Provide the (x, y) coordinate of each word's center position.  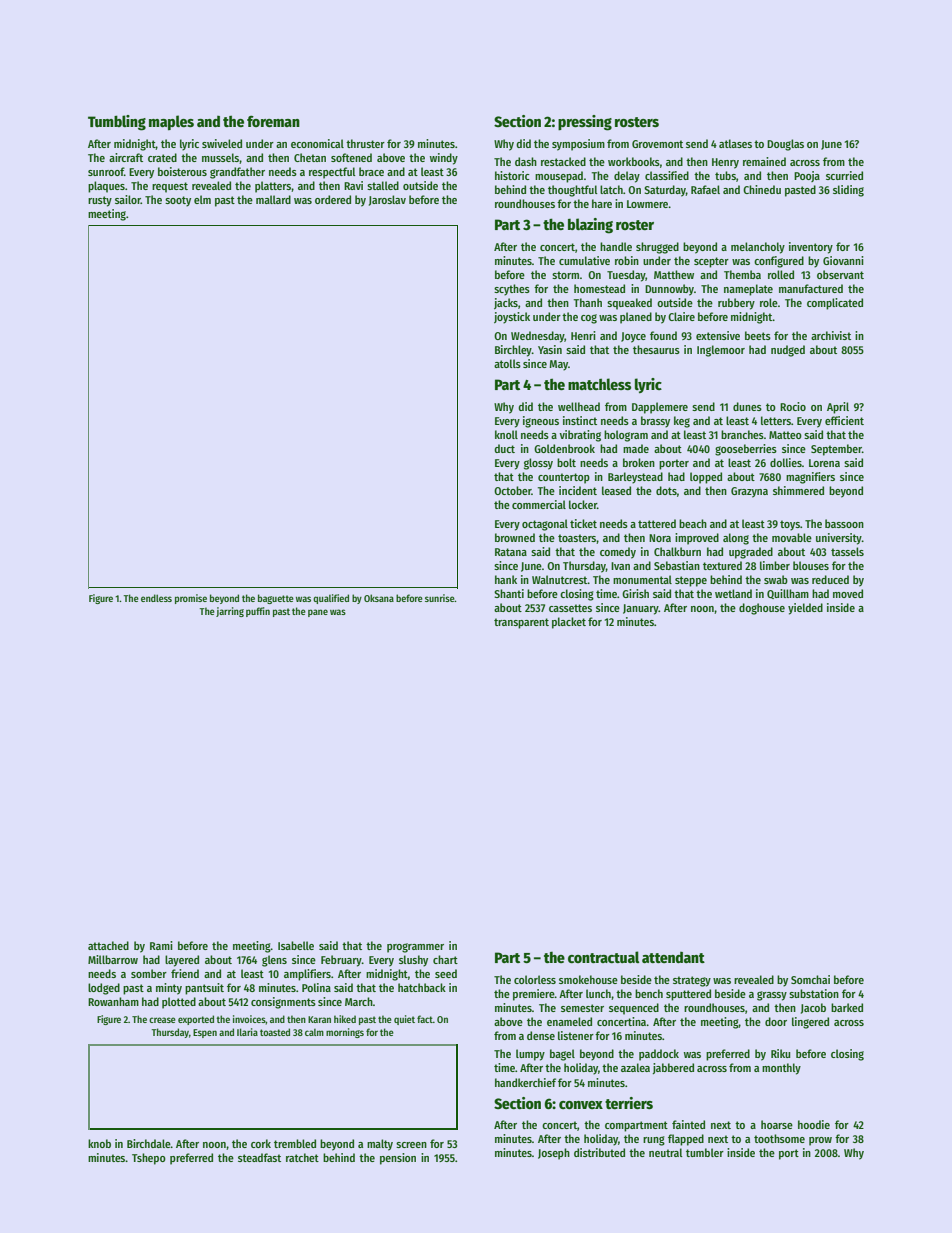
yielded (805, 609)
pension (398, 1159)
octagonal (545, 525)
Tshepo (149, 1159)
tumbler (705, 1152)
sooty (178, 201)
